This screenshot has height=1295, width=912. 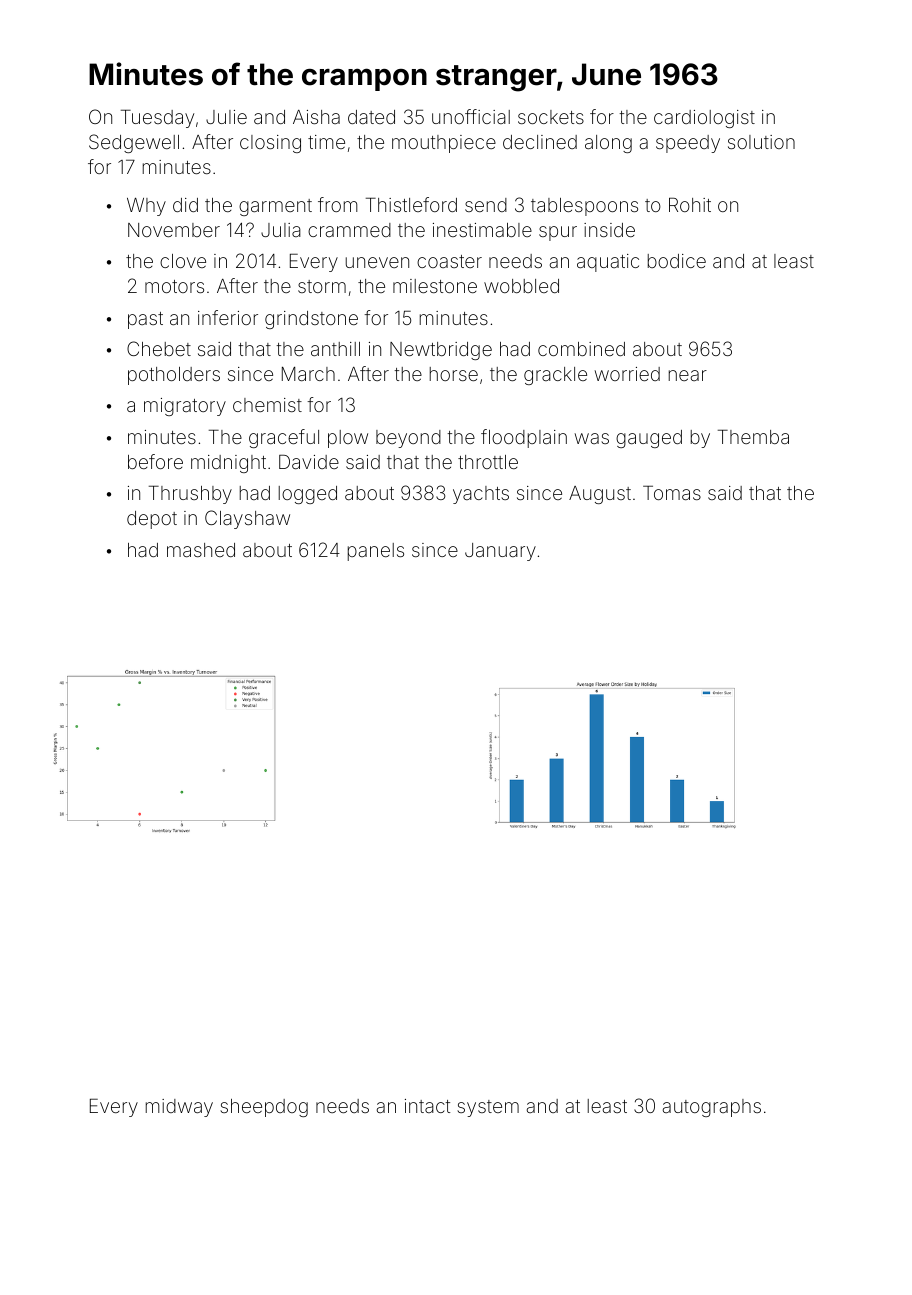 What do you see at coordinates (179, 1108) in the screenshot?
I see `midway` at bounding box center [179, 1108].
